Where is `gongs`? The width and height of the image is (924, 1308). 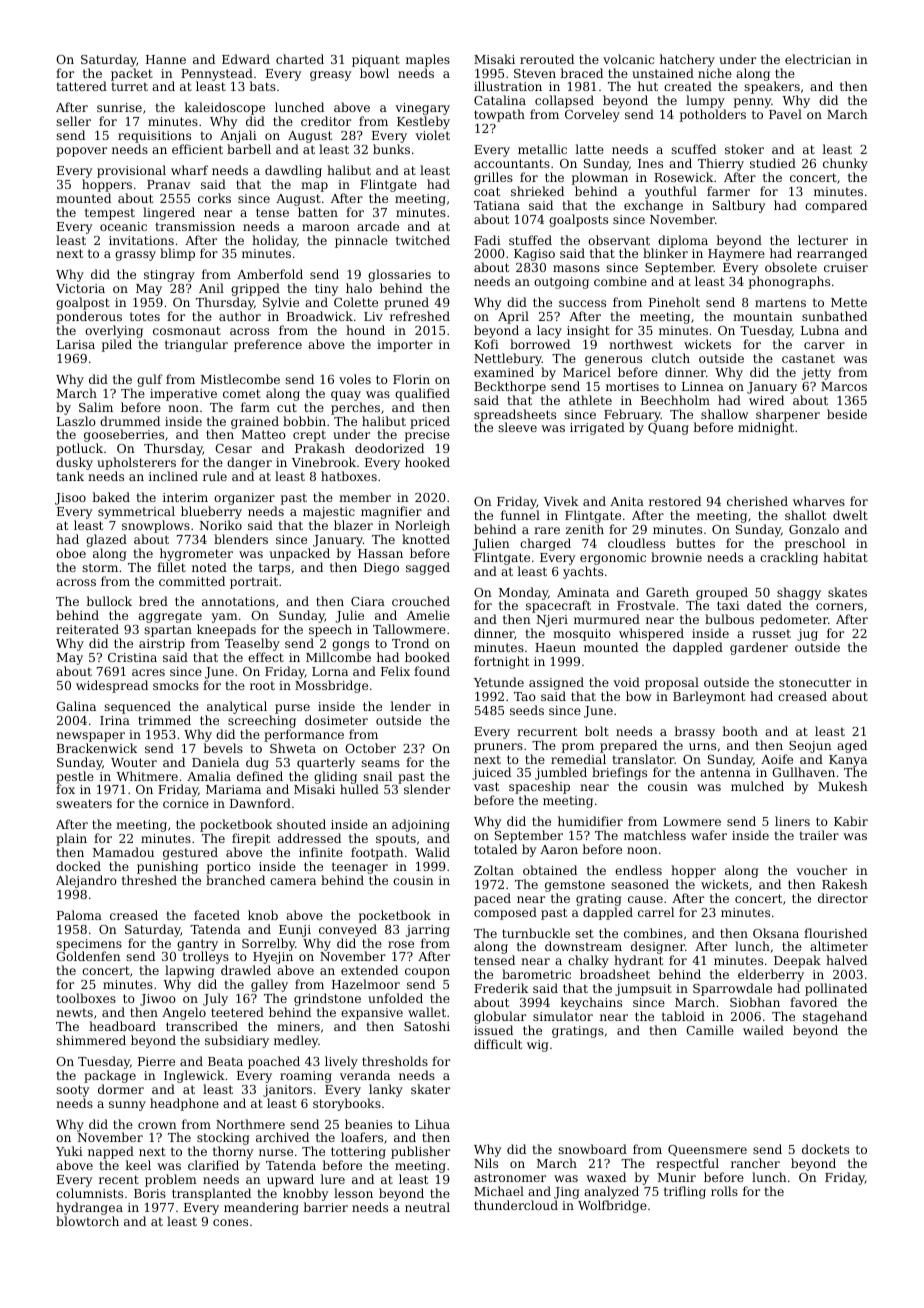
gongs is located at coordinates (350, 646).
